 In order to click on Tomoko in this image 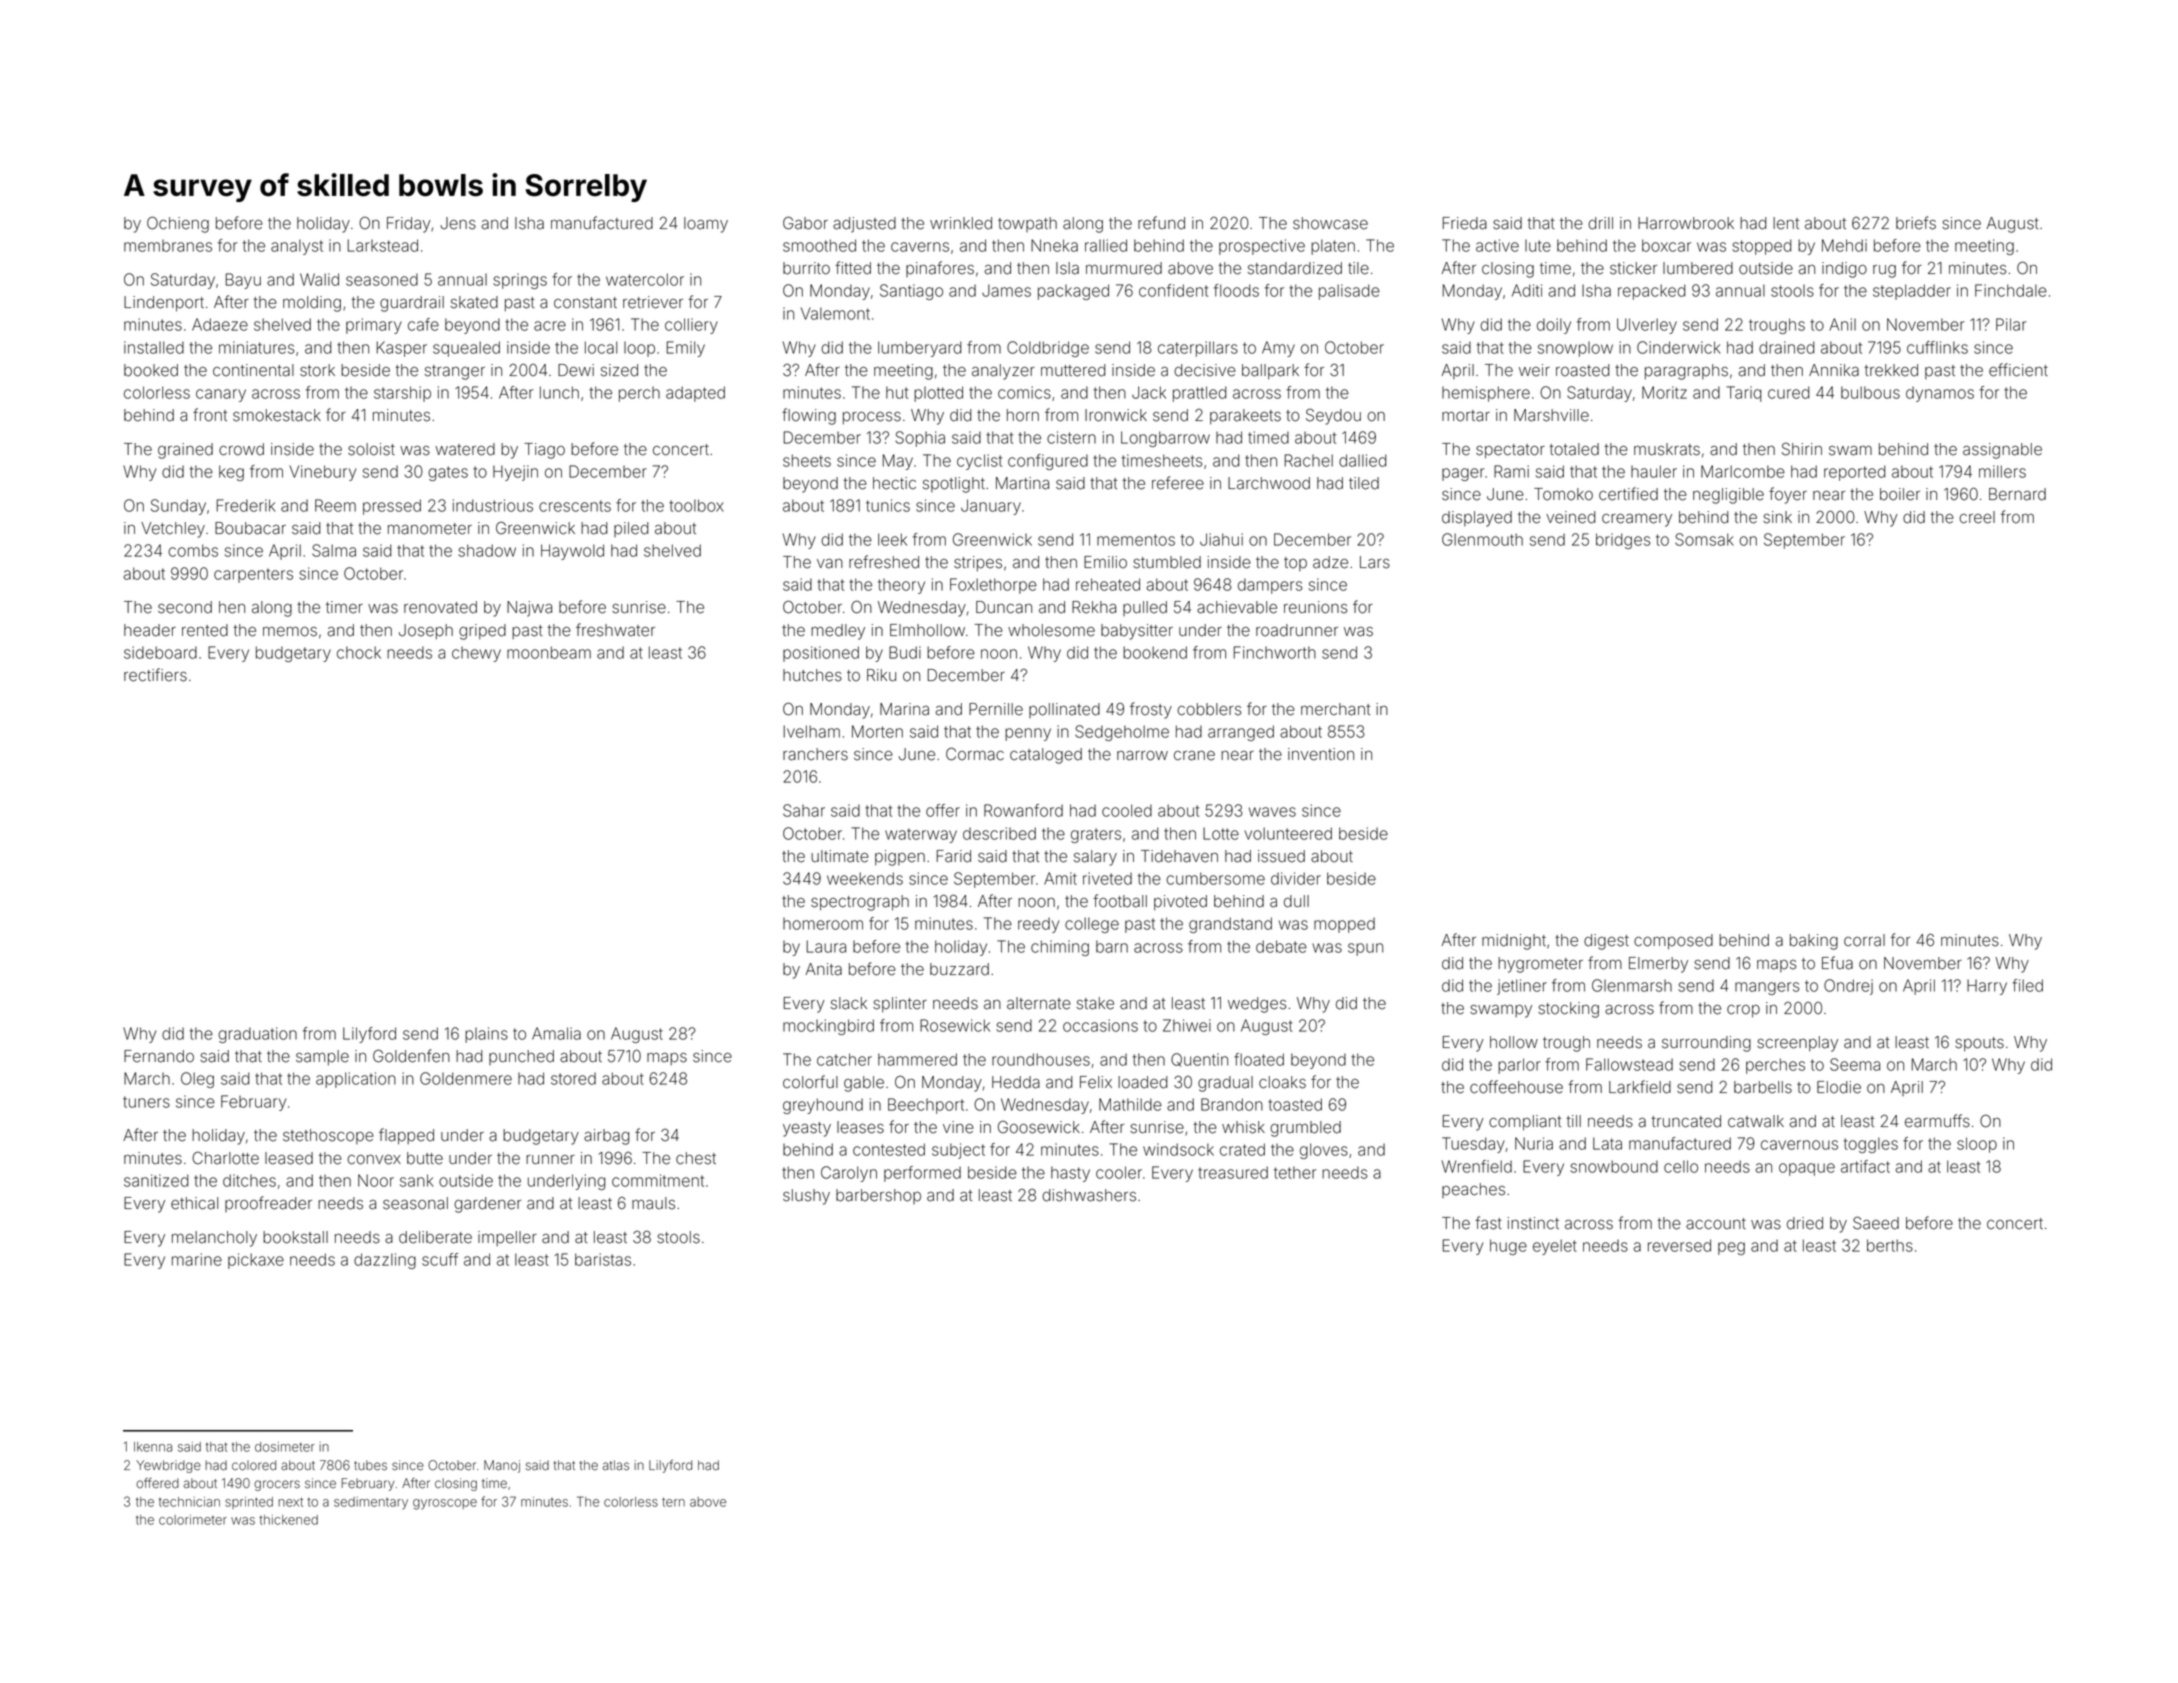, I will do `click(1563, 494)`.
